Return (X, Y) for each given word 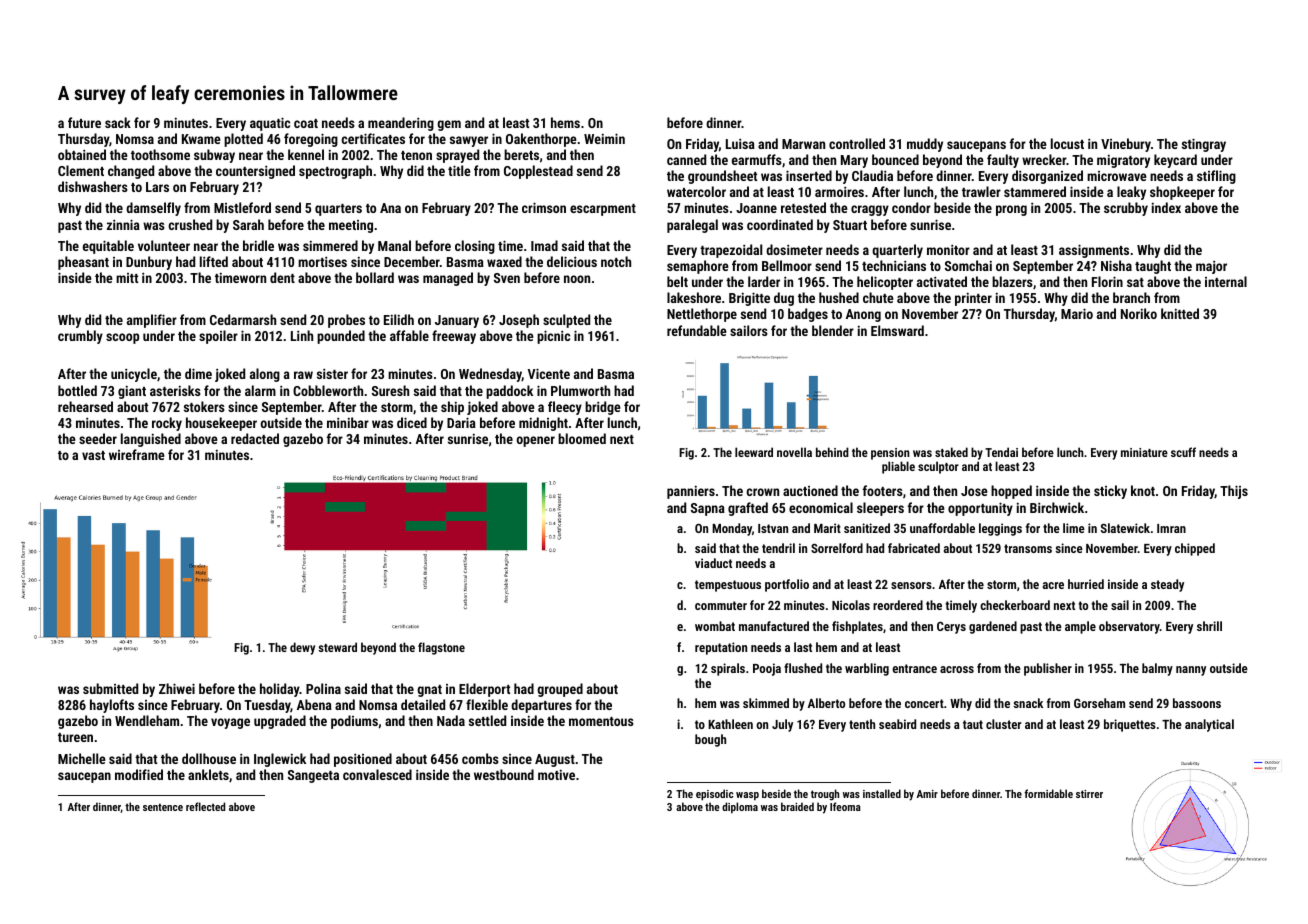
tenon (416, 155)
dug (784, 299)
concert (924, 703)
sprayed (457, 156)
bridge (603, 408)
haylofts (112, 706)
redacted (255, 438)
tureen (75, 737)
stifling (1216, 177)
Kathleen (730, 724)
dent (282, 277)
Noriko (1139, 313)
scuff (1183, 452)
